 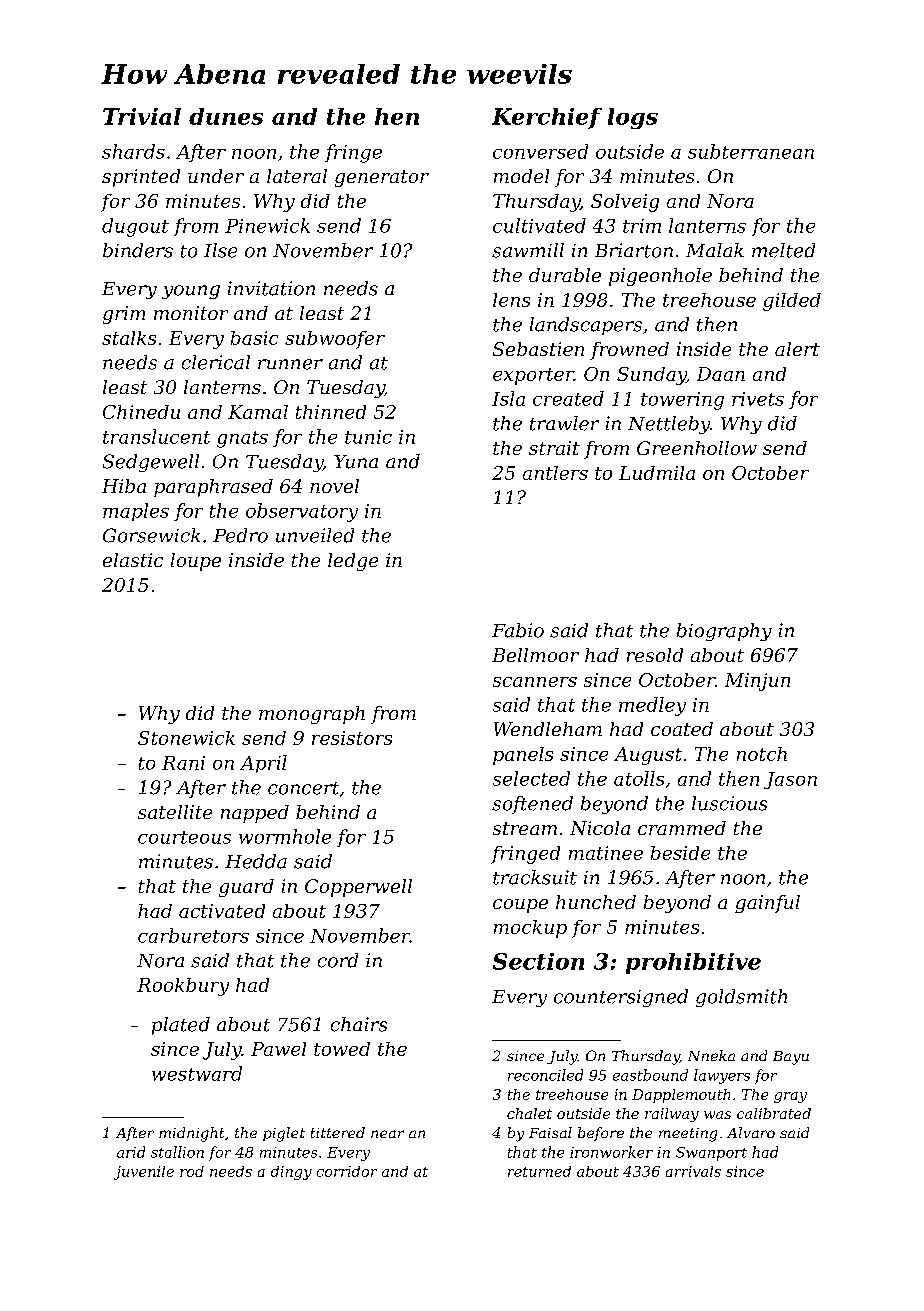 I want to click on Stonewick, so click(x=186, y=738).
